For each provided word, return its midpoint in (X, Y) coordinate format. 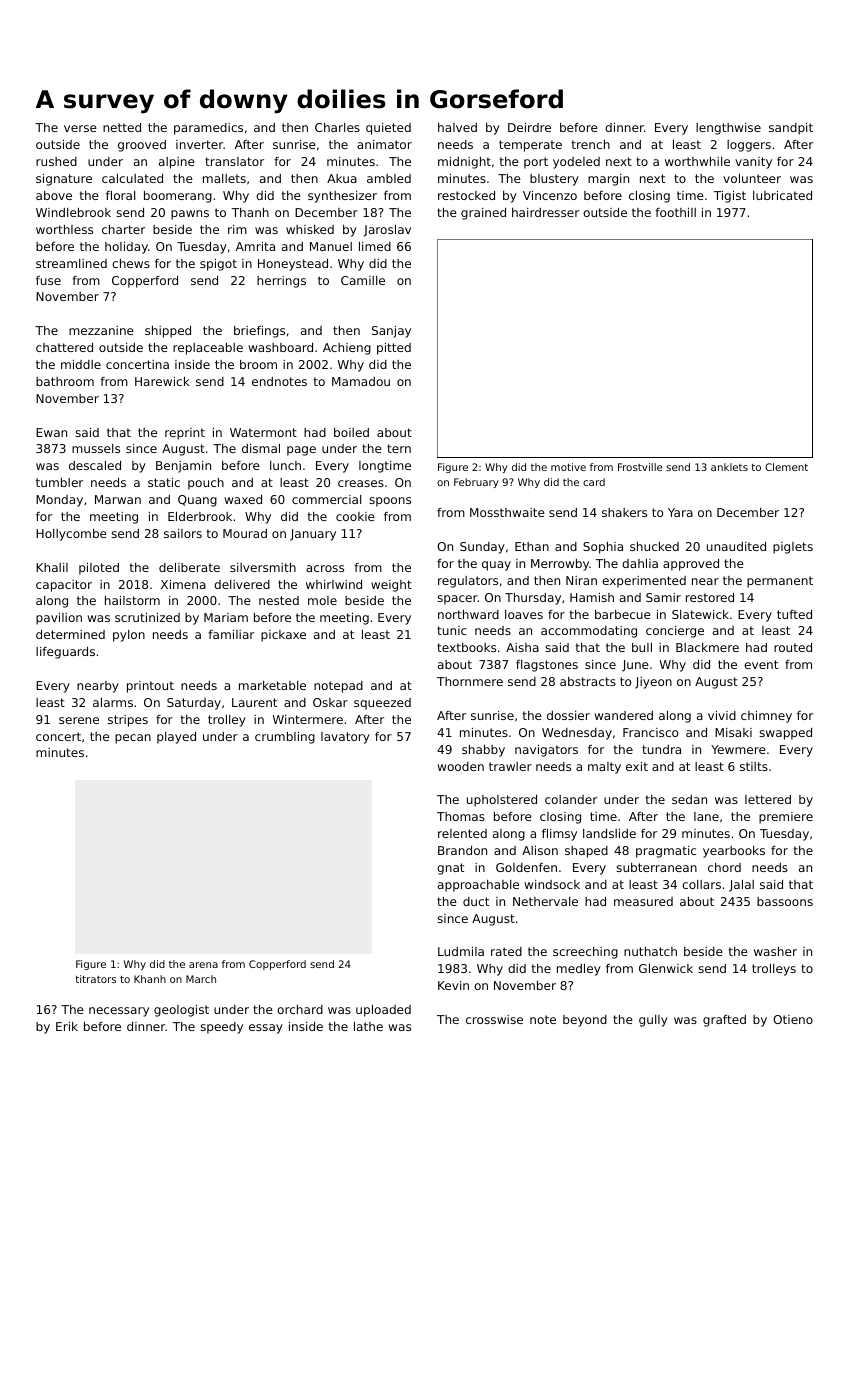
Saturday (194, 704)
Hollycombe (71, 535)
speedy (221, 1028)
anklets (729, 467)
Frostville (640, 467)
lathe (368, 1026)
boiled (351, 432)
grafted (724, 1021)
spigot (218, 265)
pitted (394, 349)
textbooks (466, 647)
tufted (794, 614)
